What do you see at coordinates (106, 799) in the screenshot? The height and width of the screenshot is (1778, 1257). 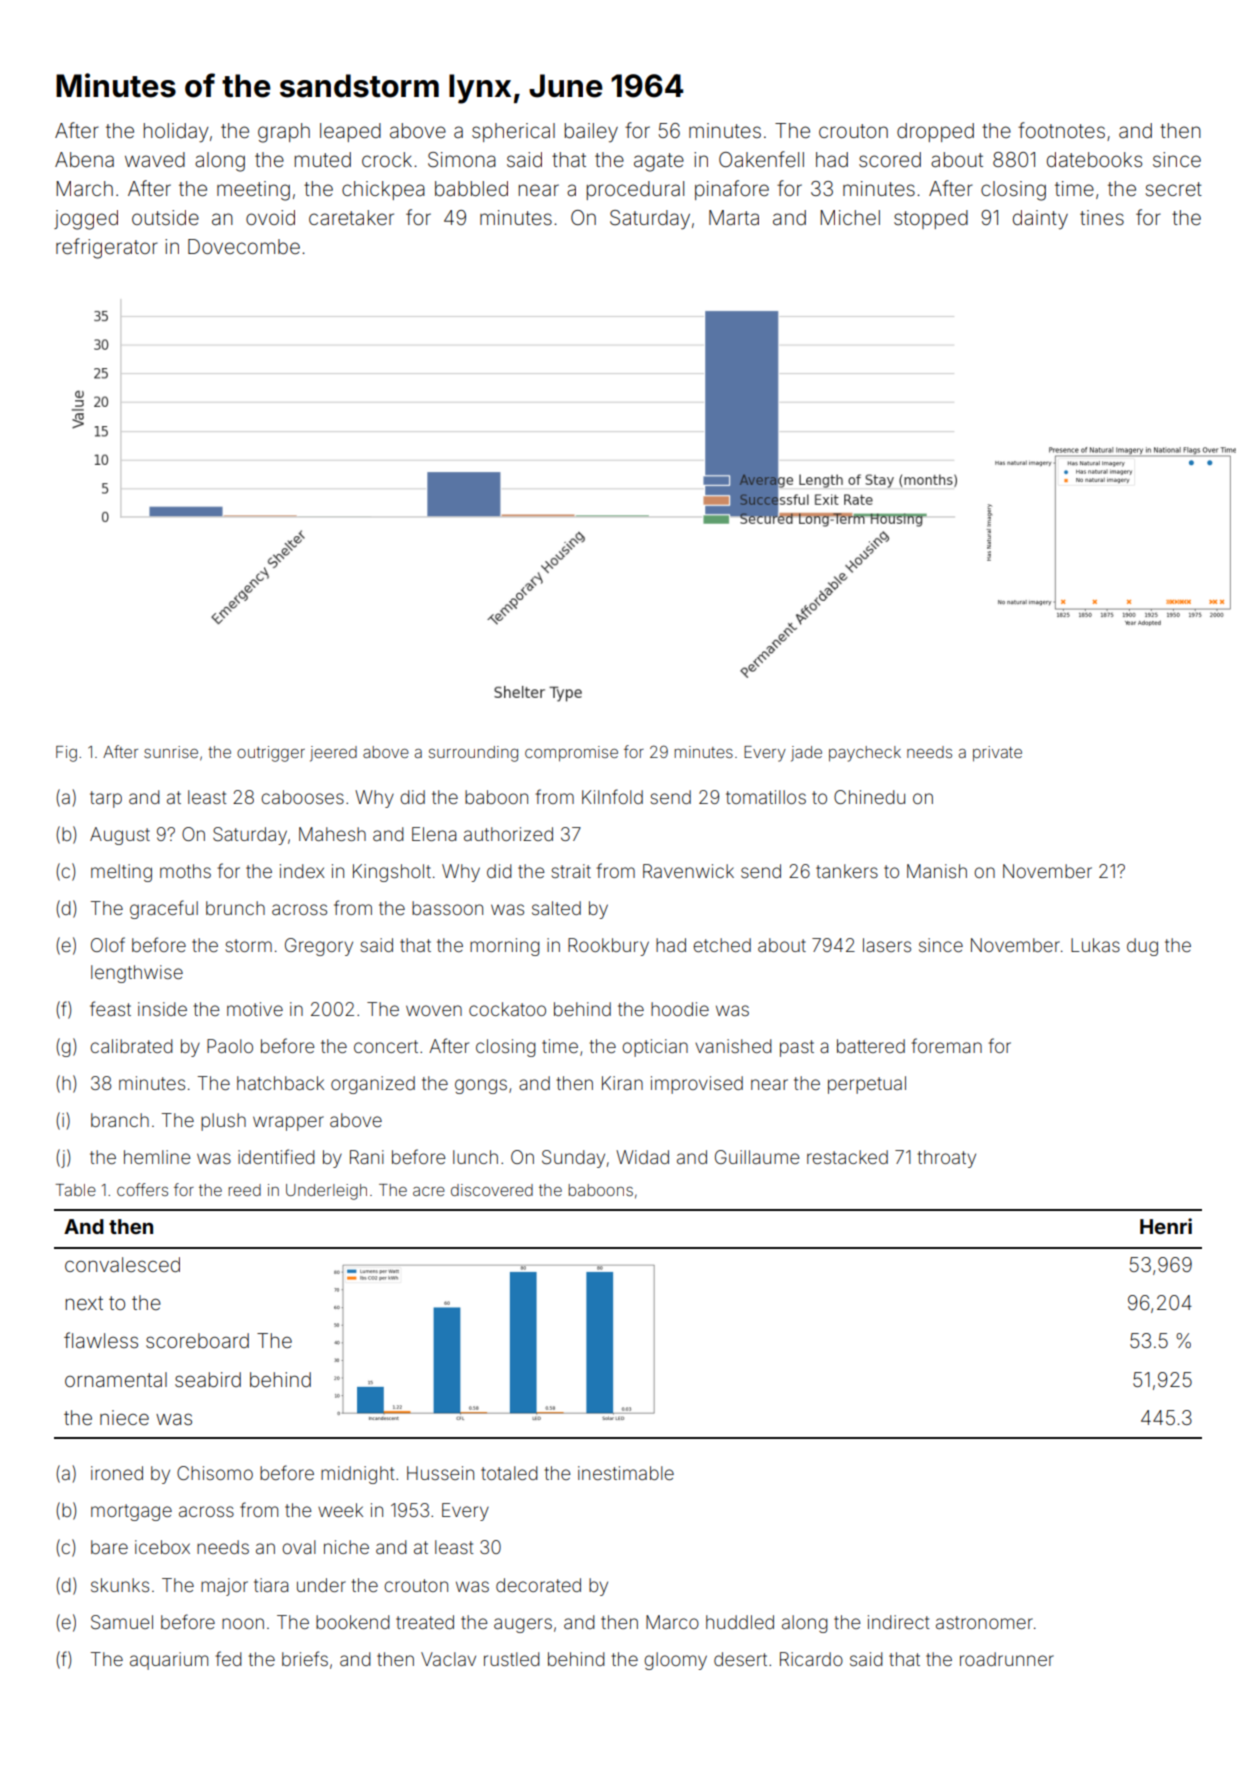 I see `tarp` at bounding box center [106, 799].
